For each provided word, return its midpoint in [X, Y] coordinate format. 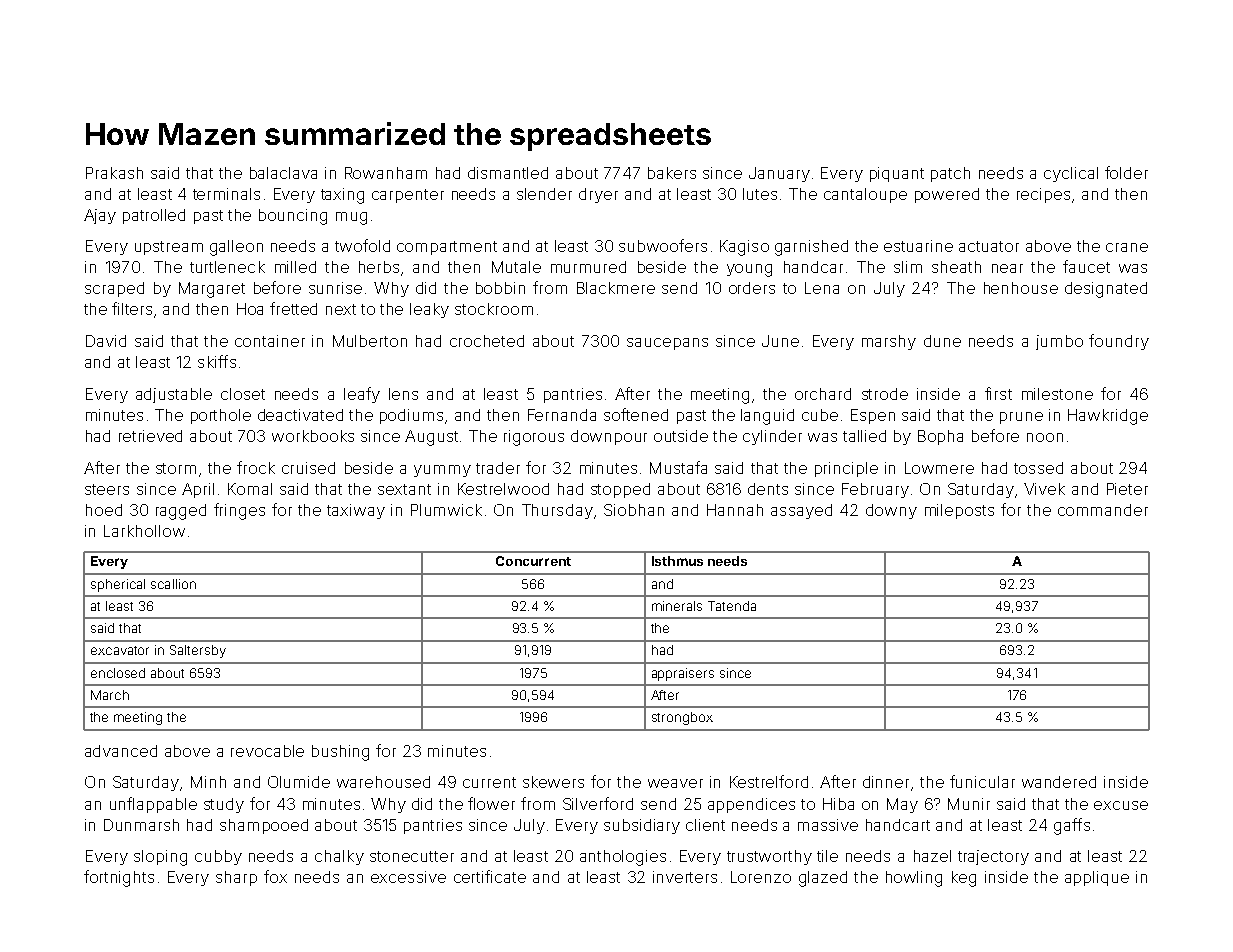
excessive [408, 877]
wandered [1059, 782]
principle [846, 469]
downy [891, 511]
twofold [362, 245]
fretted [293, 308]
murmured [588, 267]
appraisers [683, 674]
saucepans [667, 344]
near [1007, 268]
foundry [1119, 342]
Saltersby [198, 651]
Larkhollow [144, 531]
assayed [801, 511]
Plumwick [446, 510]
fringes [239, 511]
